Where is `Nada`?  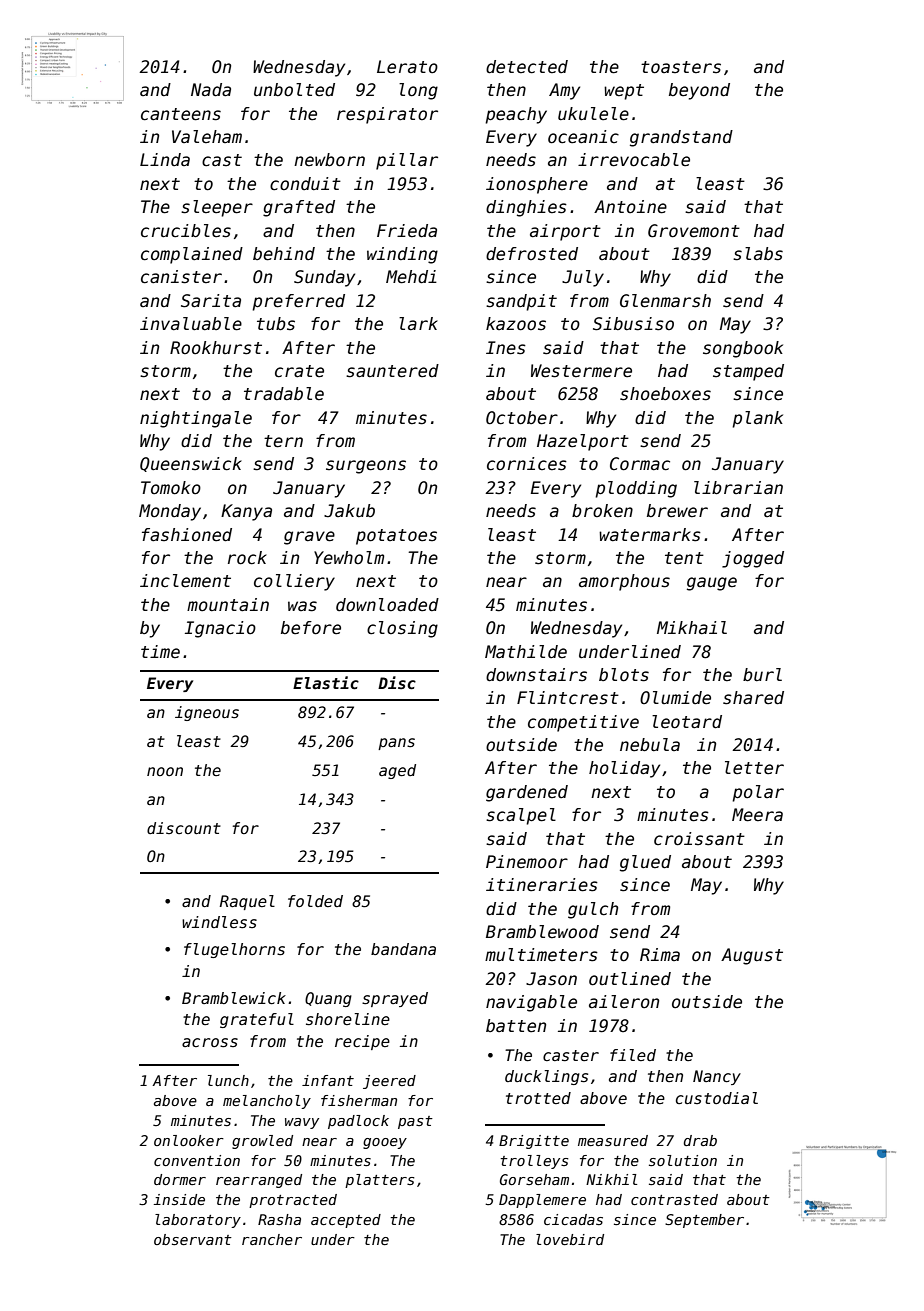
Nada is located at coordinates (211, 90).
